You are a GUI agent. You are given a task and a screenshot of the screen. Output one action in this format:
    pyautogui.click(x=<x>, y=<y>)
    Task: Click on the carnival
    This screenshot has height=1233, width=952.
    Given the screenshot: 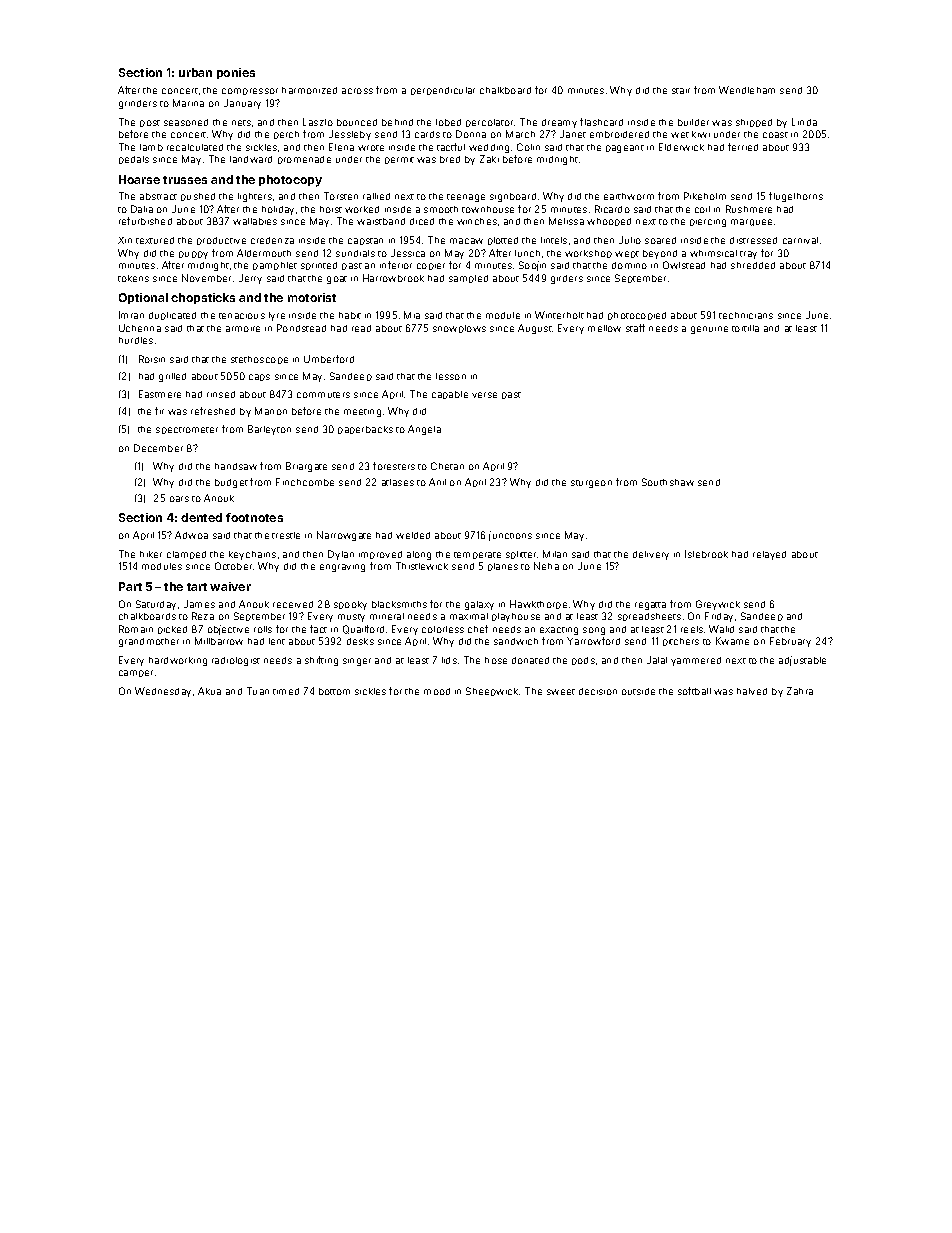 What is the action you would take?
    pyautogui.click(x=800, y=240)
